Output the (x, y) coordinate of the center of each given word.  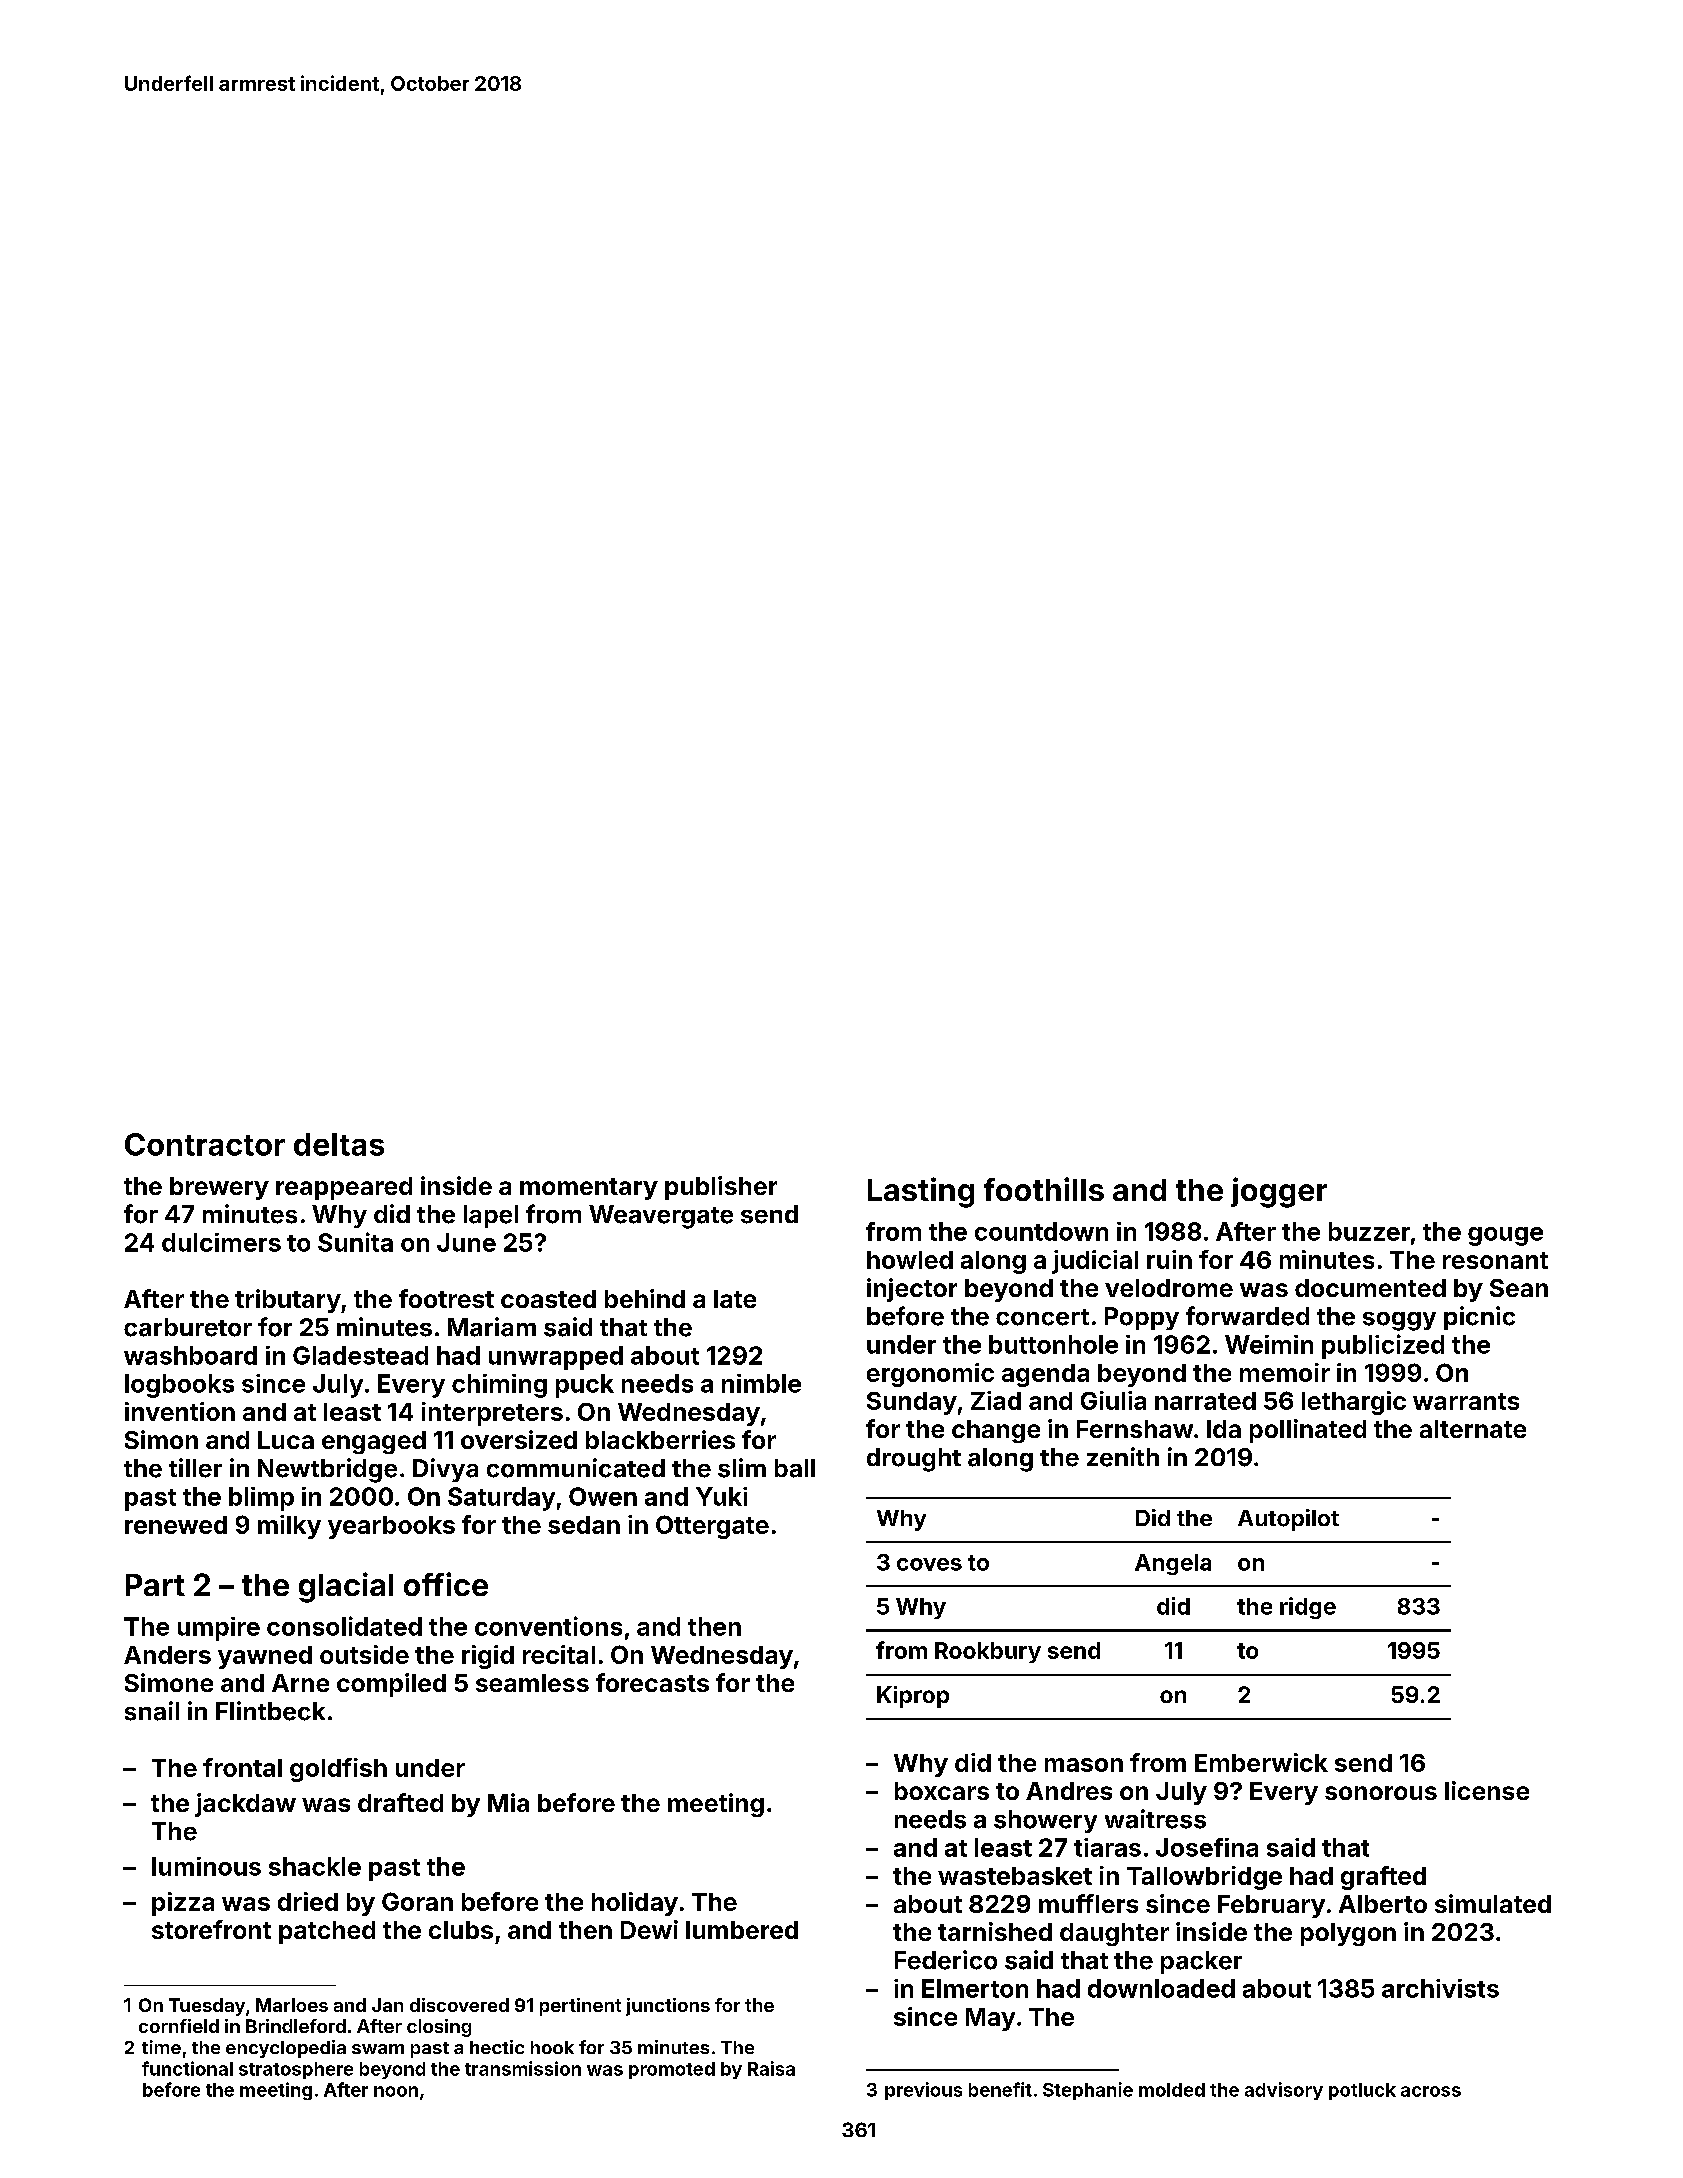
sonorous (1381, 1793)
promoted (672, 2070)
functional (187, 2068)
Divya (445, 1470)
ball (795, 1468)
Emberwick (1261, 1762)
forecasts (652, 1682)
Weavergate (661, 1217)
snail (152, 1711)
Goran (417, 1901)
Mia (508, 1802)
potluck (1362, 2091)
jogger (1279, 1192)
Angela (1173, 1564)
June (466, 1242)
